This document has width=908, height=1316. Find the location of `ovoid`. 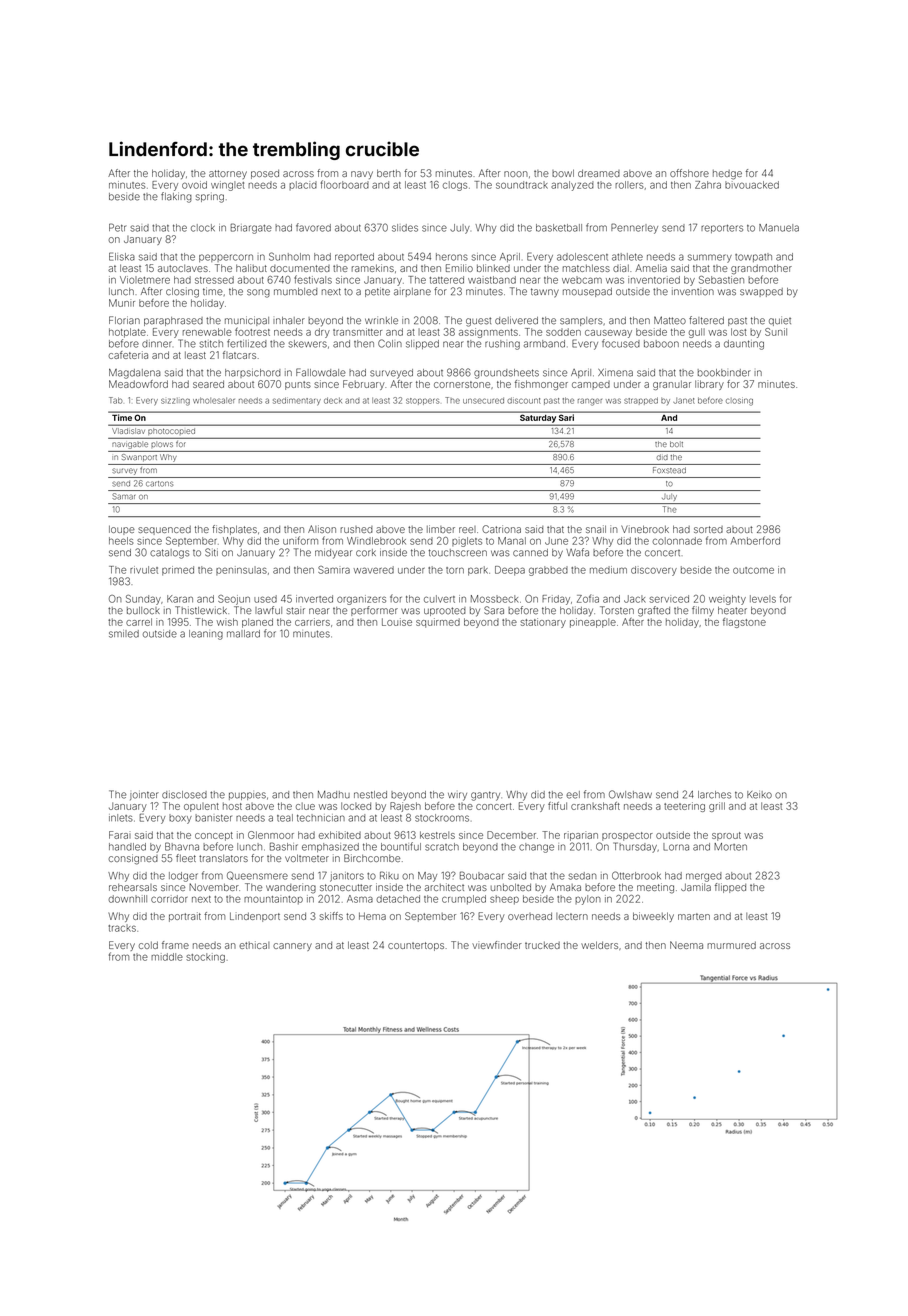

ovoid is located at coordinates (194, 185).
